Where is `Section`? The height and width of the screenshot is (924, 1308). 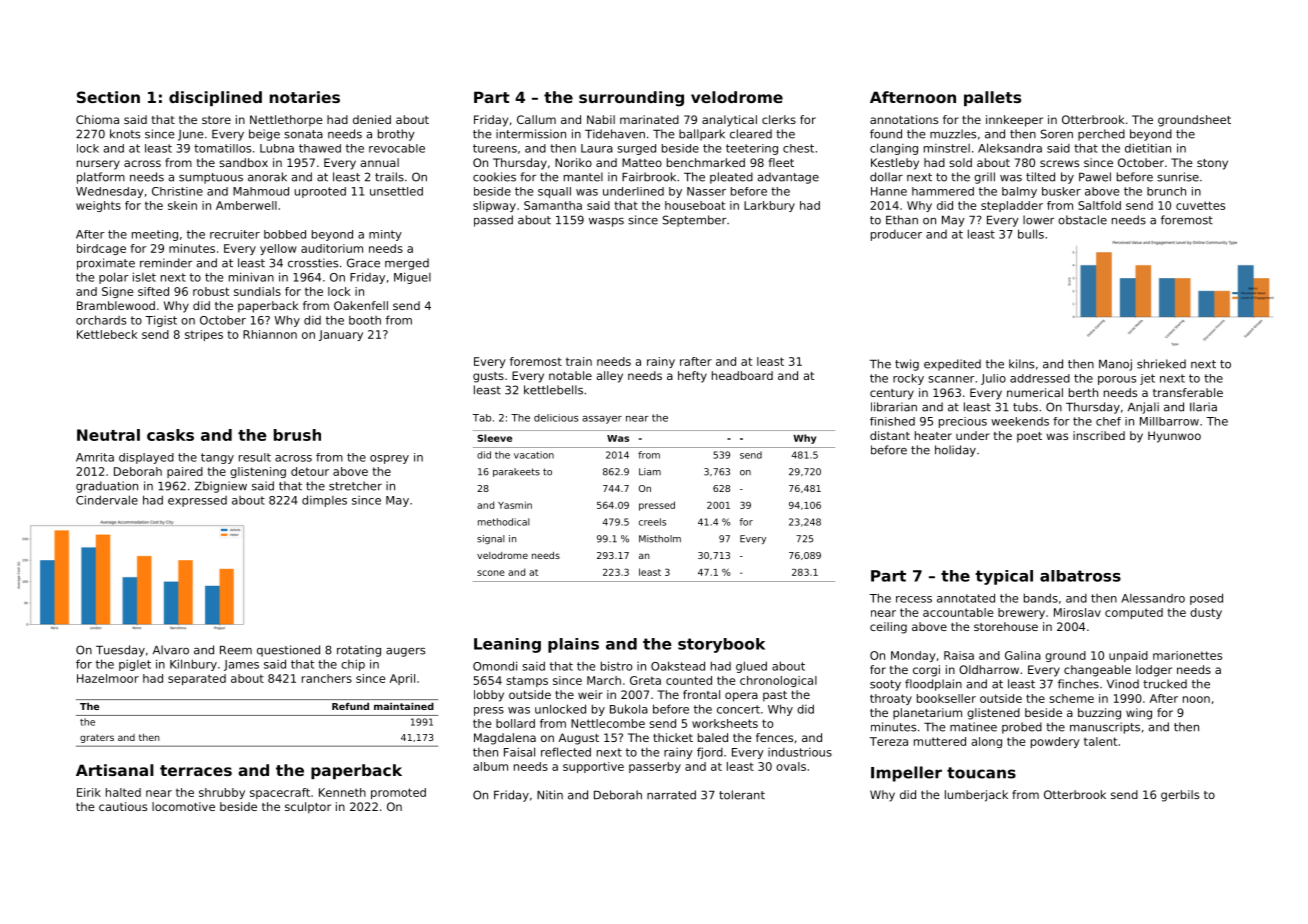 Section is located at coordinates (108, 97).
